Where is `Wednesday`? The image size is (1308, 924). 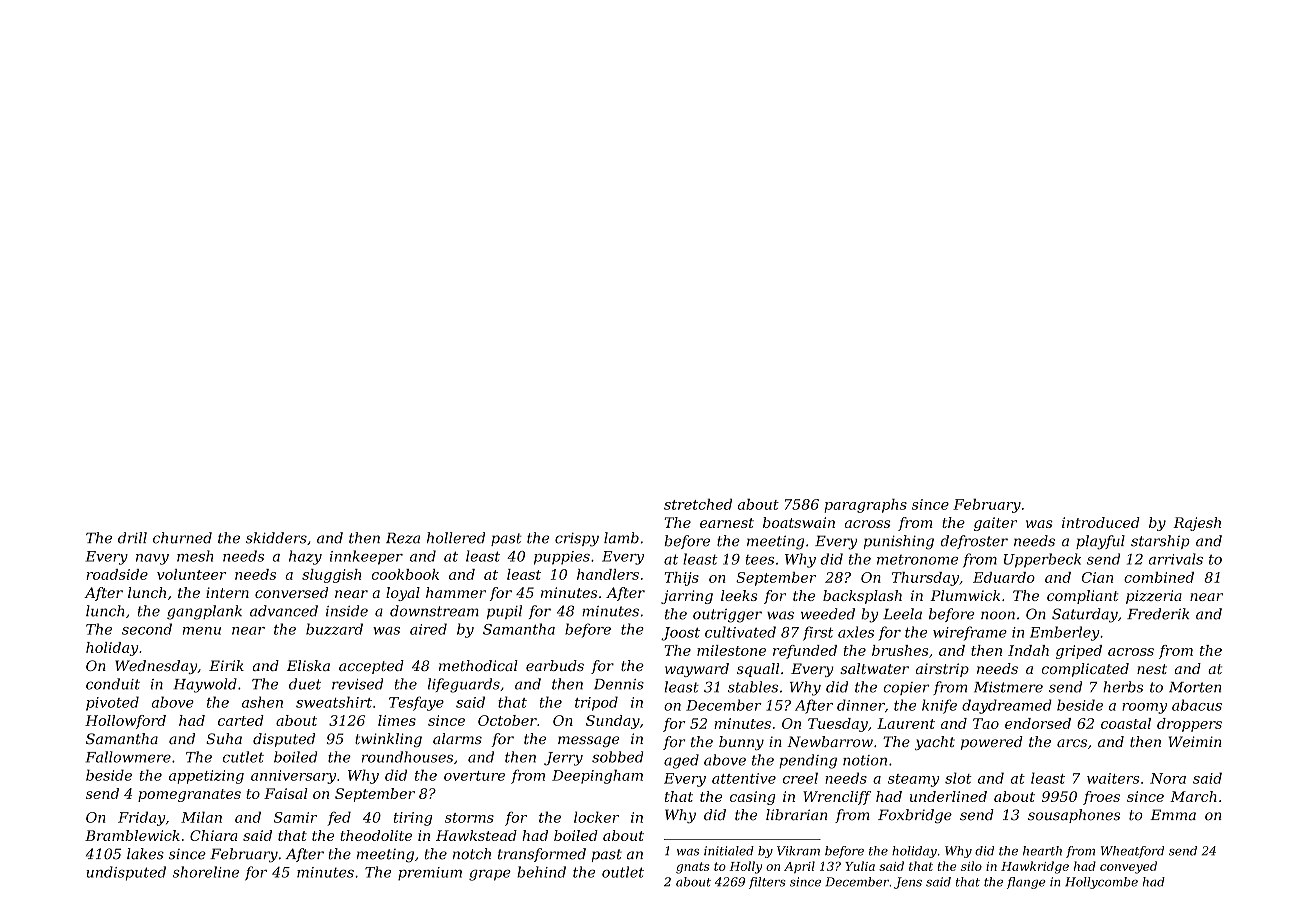
Wednesday is located at coordinates (156, 667).
